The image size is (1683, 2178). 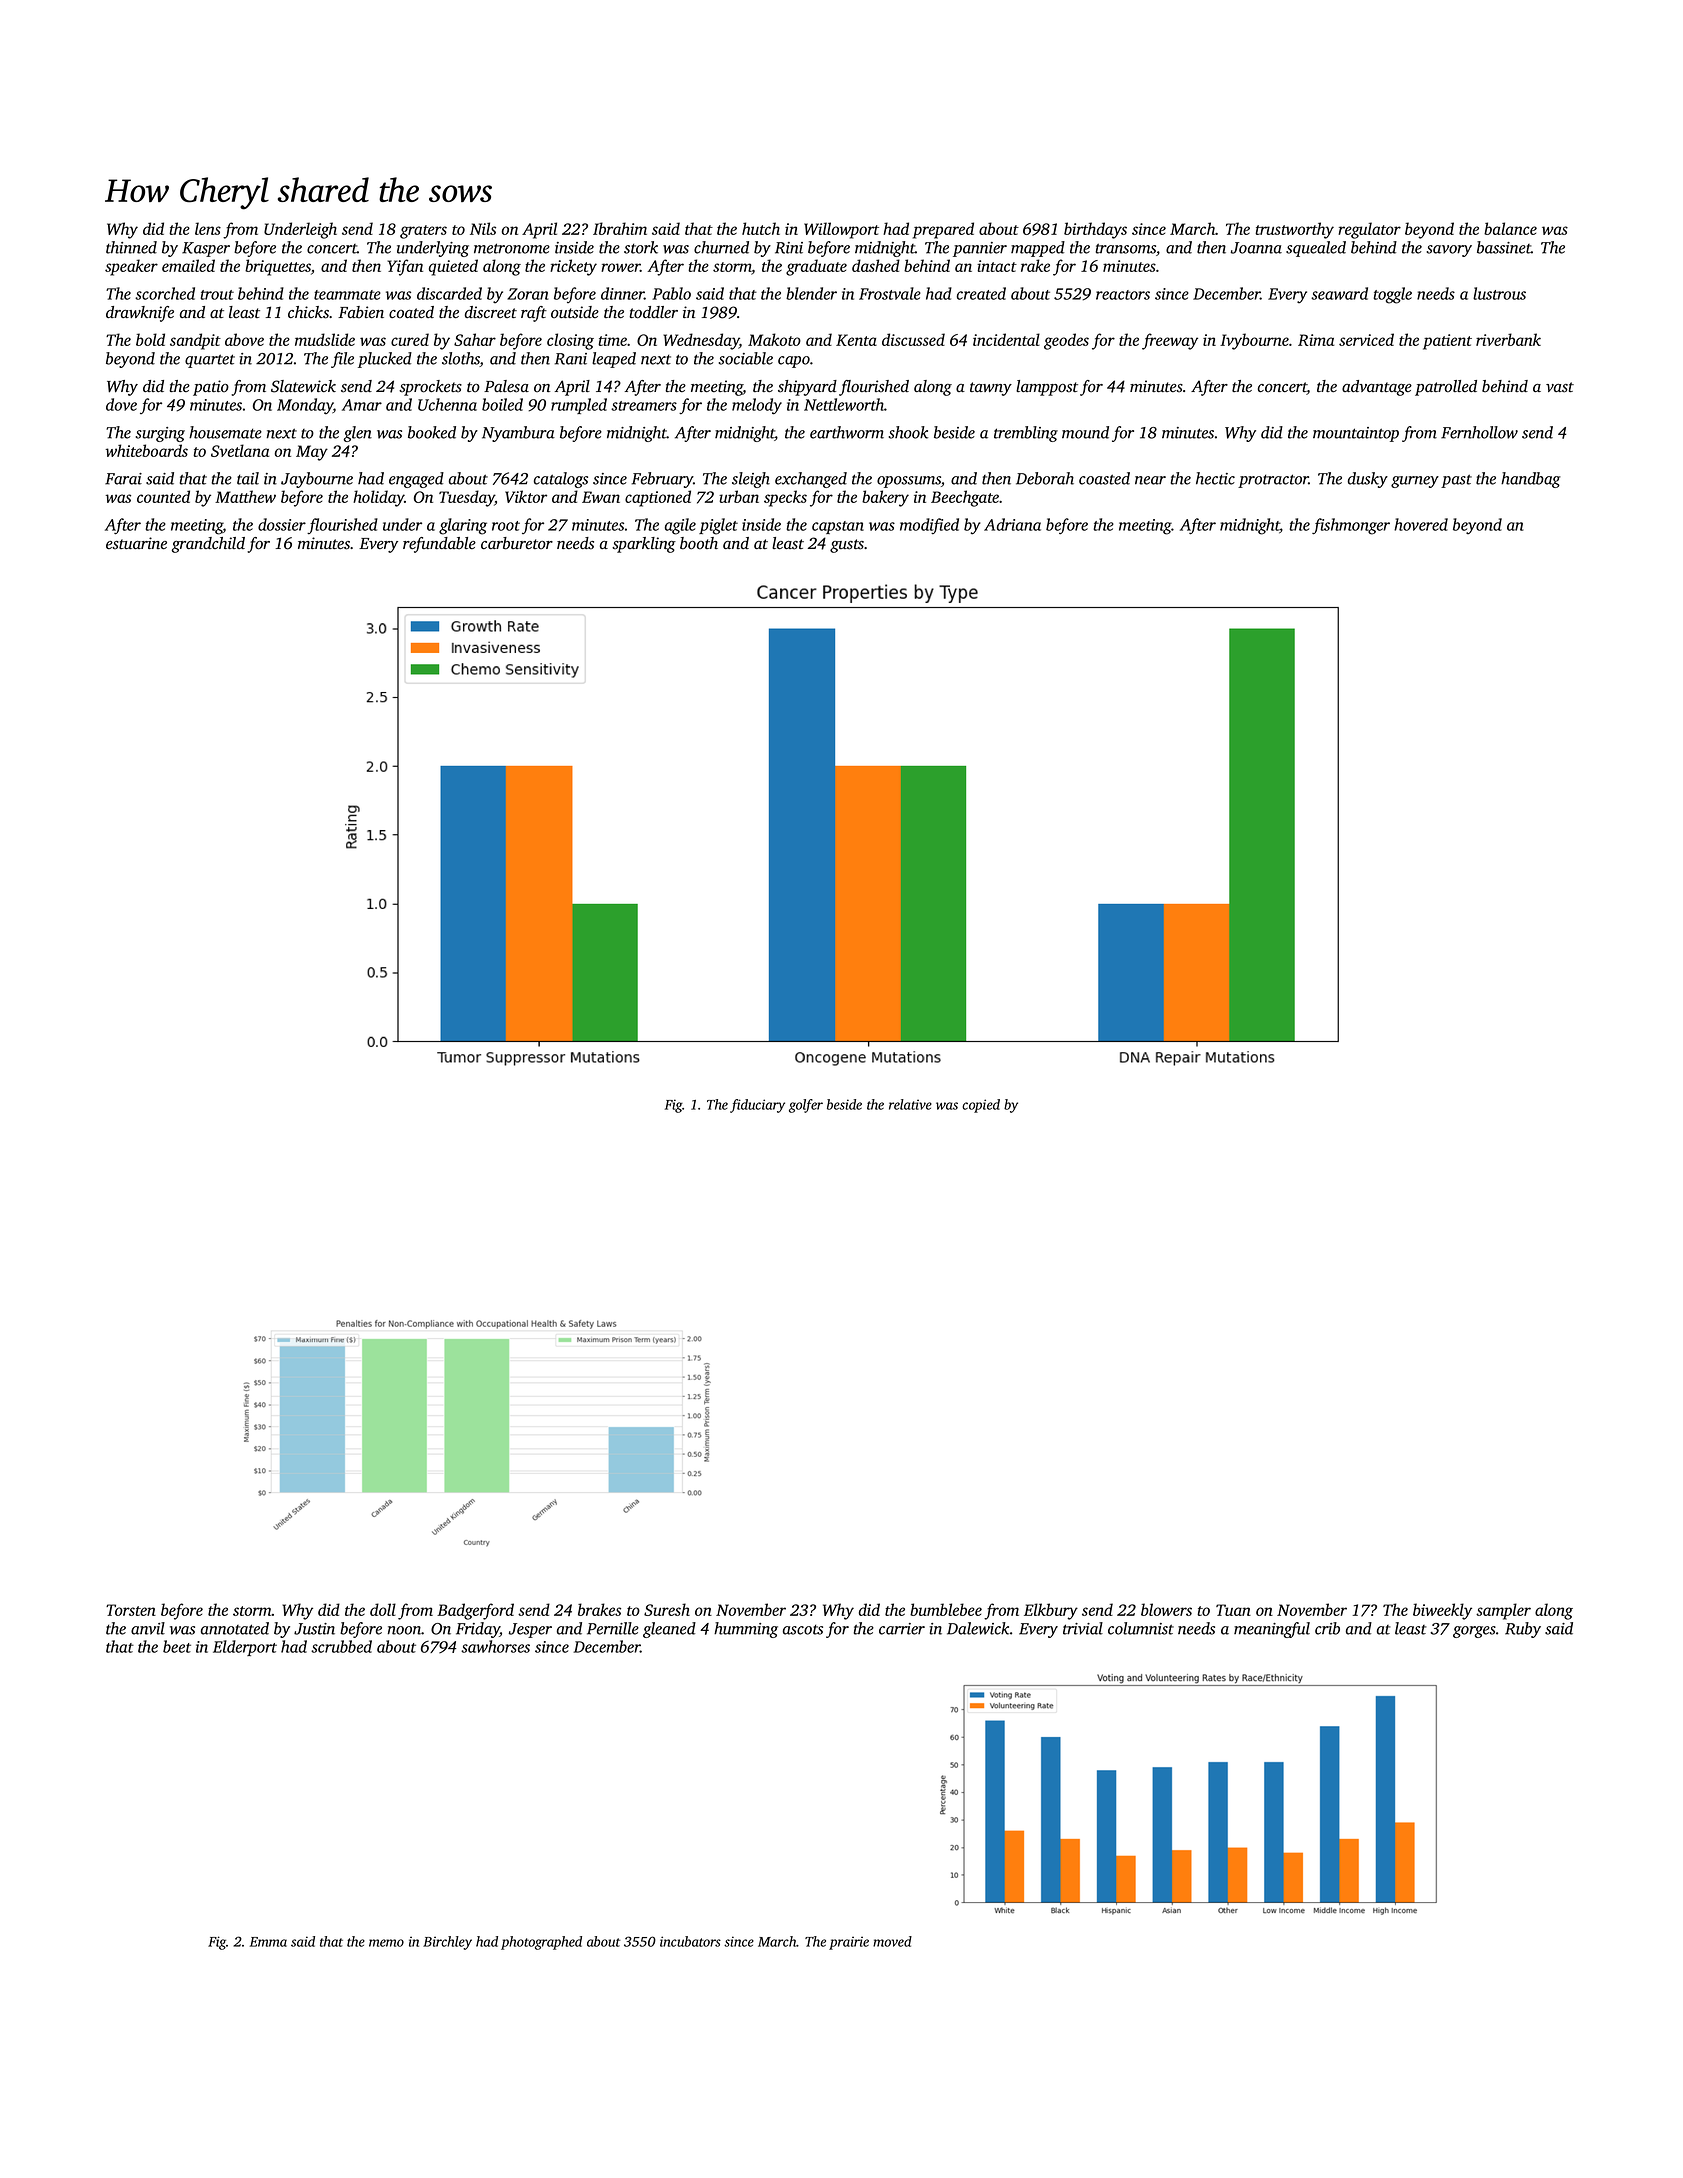 I want to click on relative, so click(x=910, y=1104).
